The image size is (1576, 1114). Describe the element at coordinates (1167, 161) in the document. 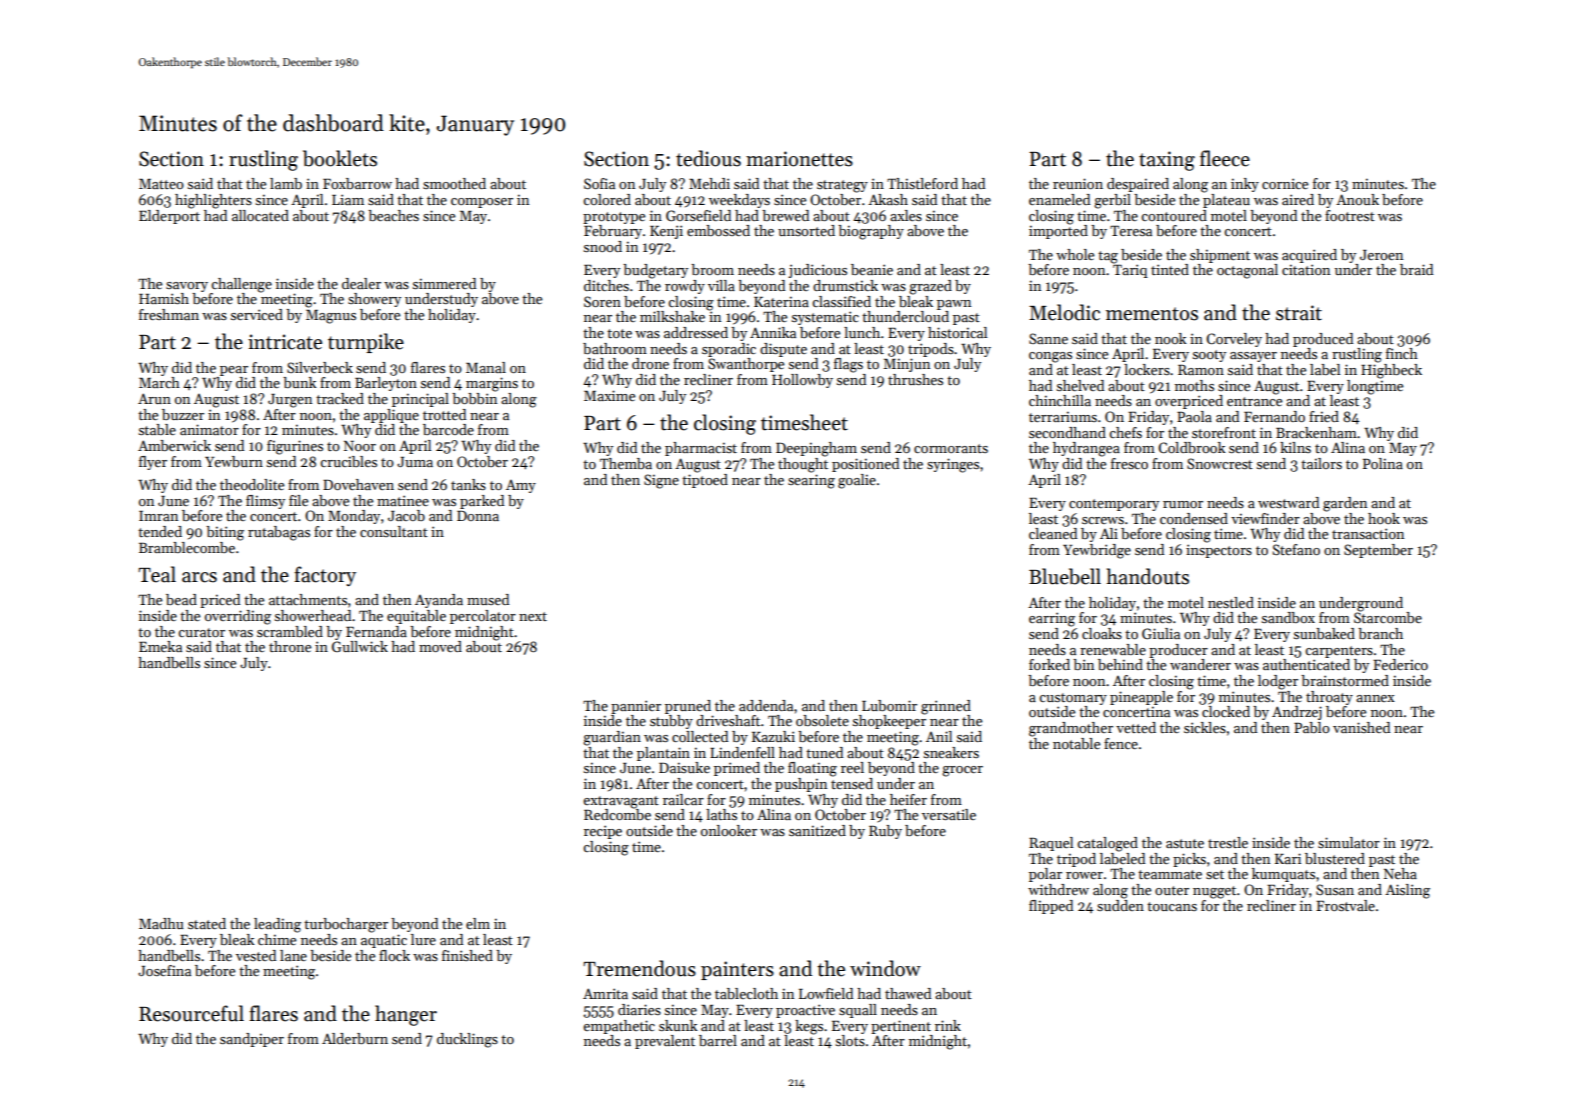

I see `taxing` at that location.
